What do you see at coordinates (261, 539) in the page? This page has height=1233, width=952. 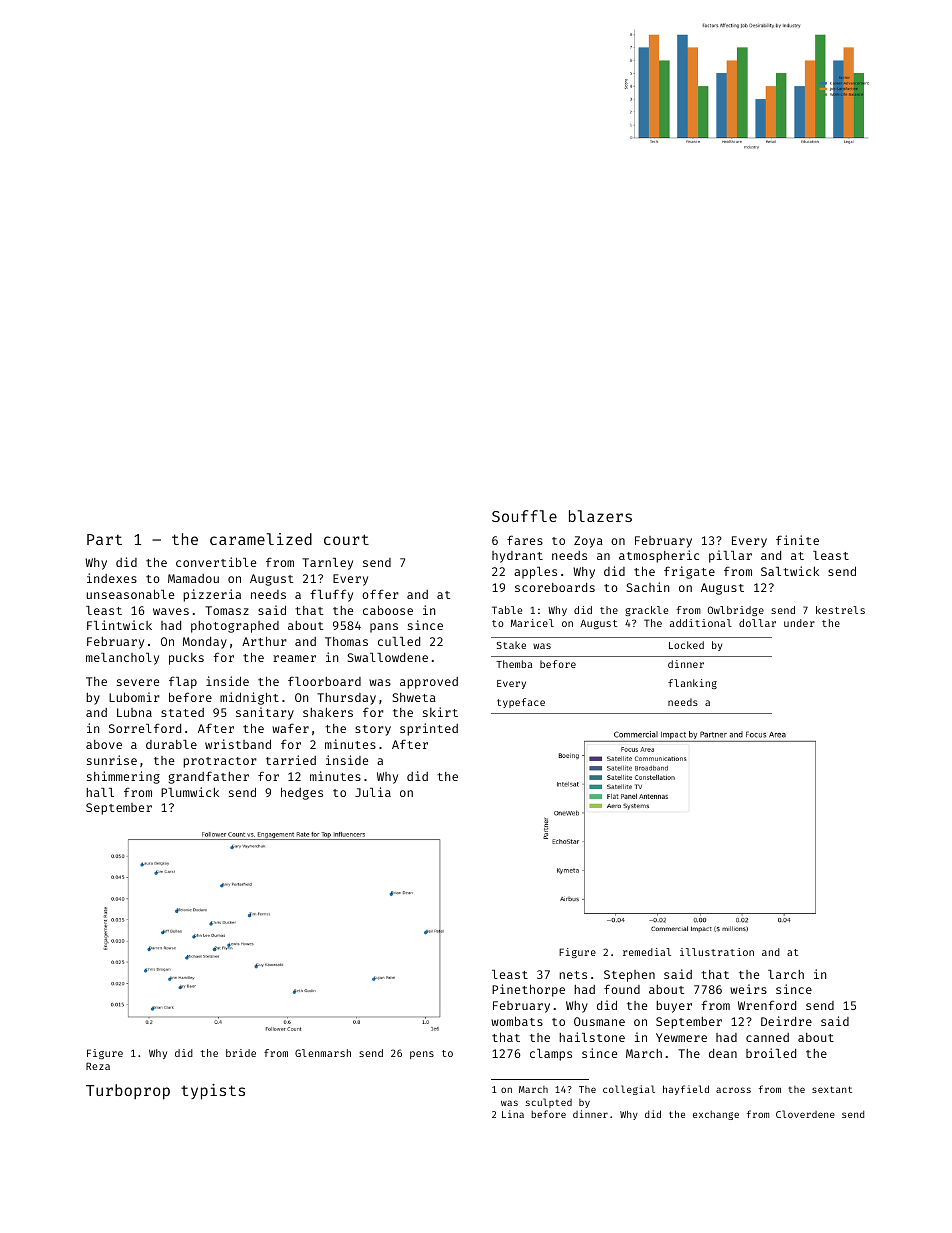 I see `caramelized` at bounding box center [261, 539].
